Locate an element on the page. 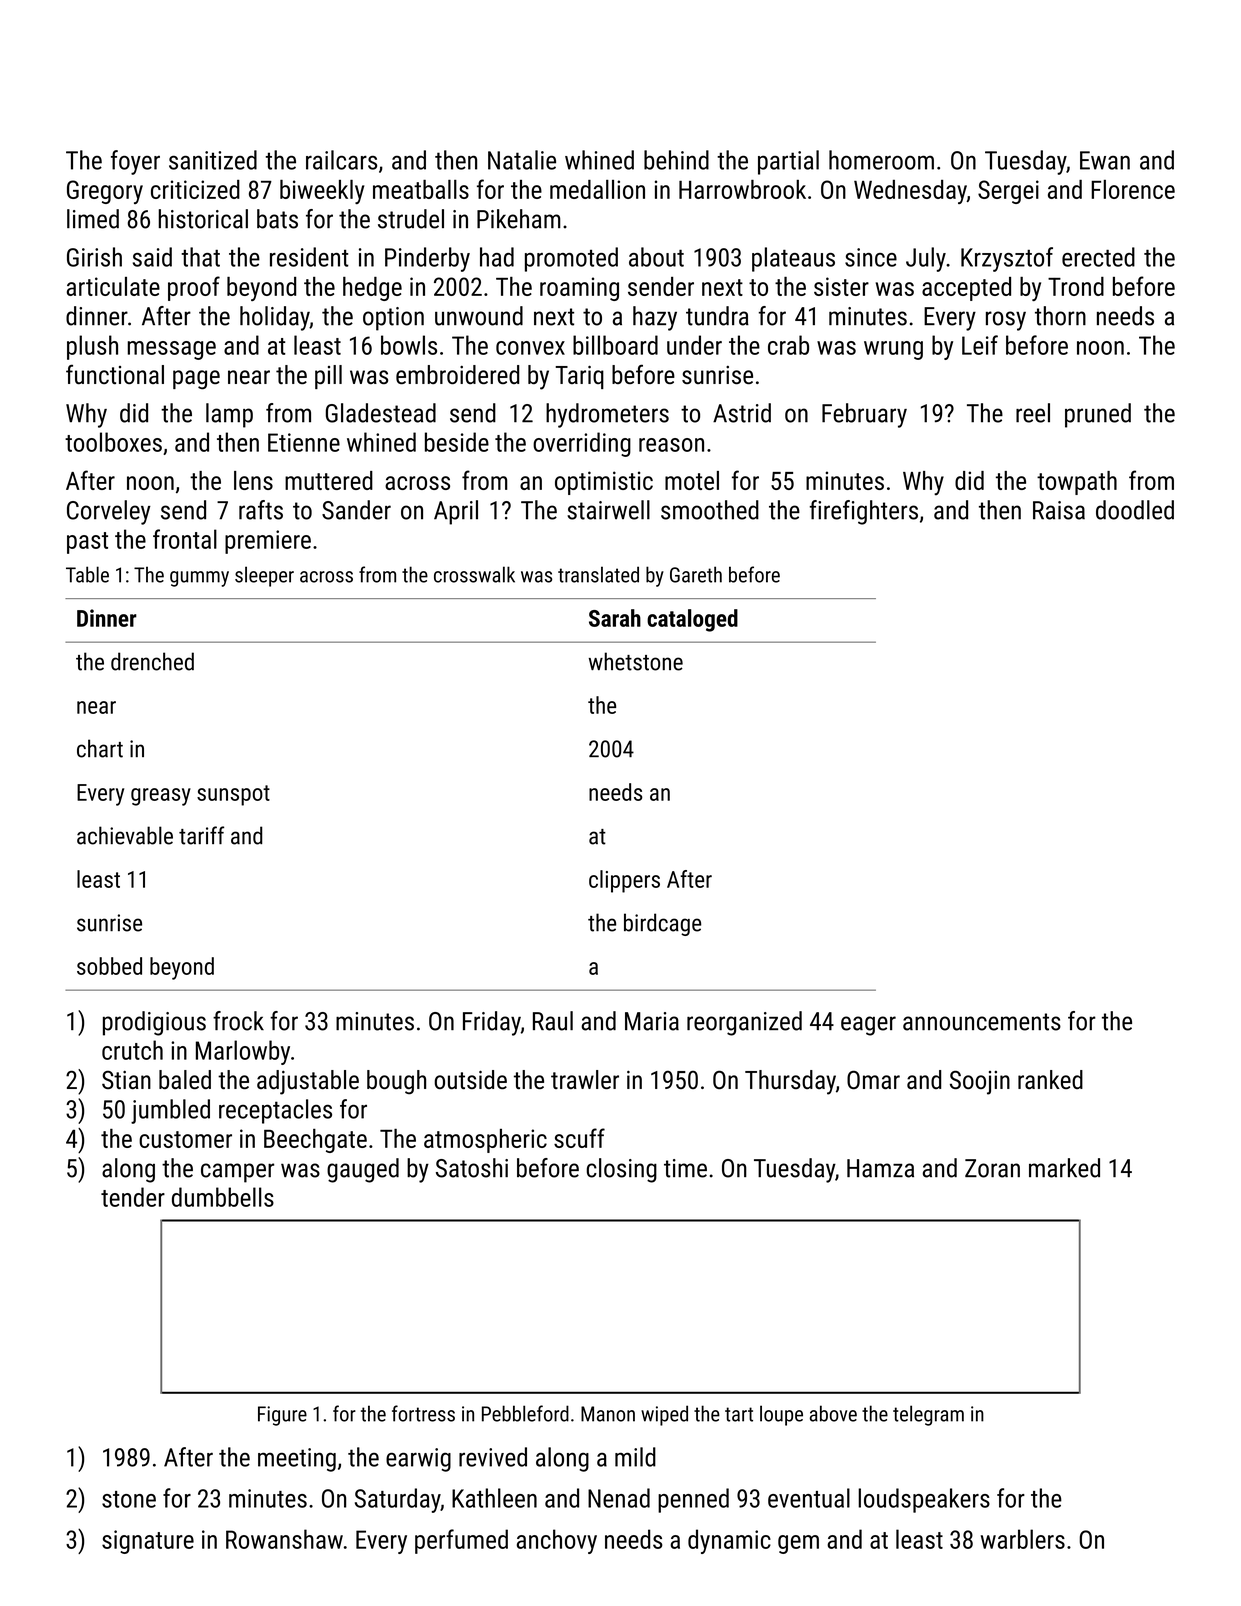 This image has height=1606, width=1241. Leif is located at coordinates (980, 345).
